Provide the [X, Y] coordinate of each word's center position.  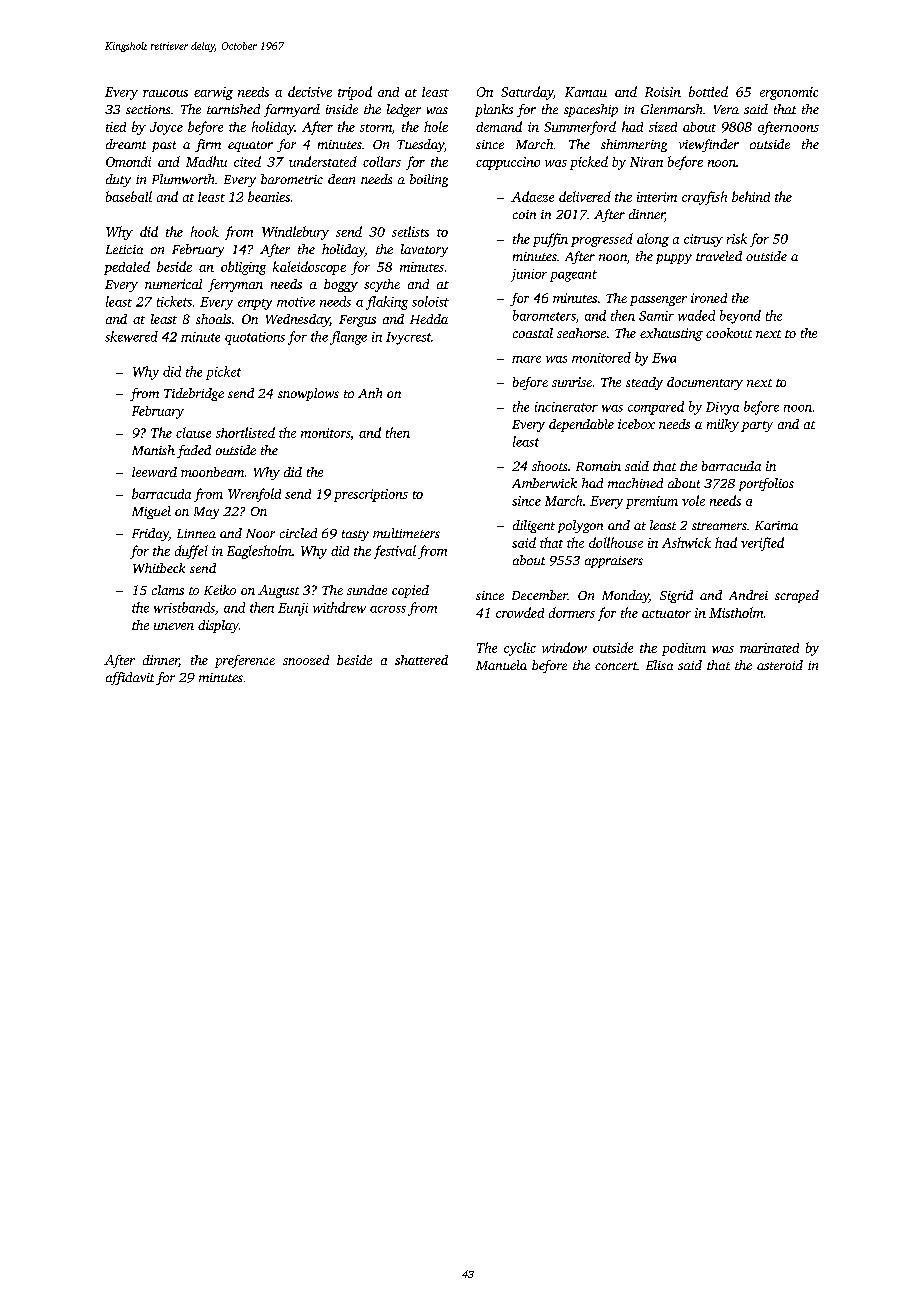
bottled [708, 91]
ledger [404, 110]
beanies [269, 196]
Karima [776, 525]
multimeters [406, 533]
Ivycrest [408, 338]
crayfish [704, 198]
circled [298, 533]
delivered [585, 196]
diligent [534, 526]
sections [148, 109]
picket [223, 373]
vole [693, 500]
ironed [709, 298]
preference [245, 661]
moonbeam [212, 472]
